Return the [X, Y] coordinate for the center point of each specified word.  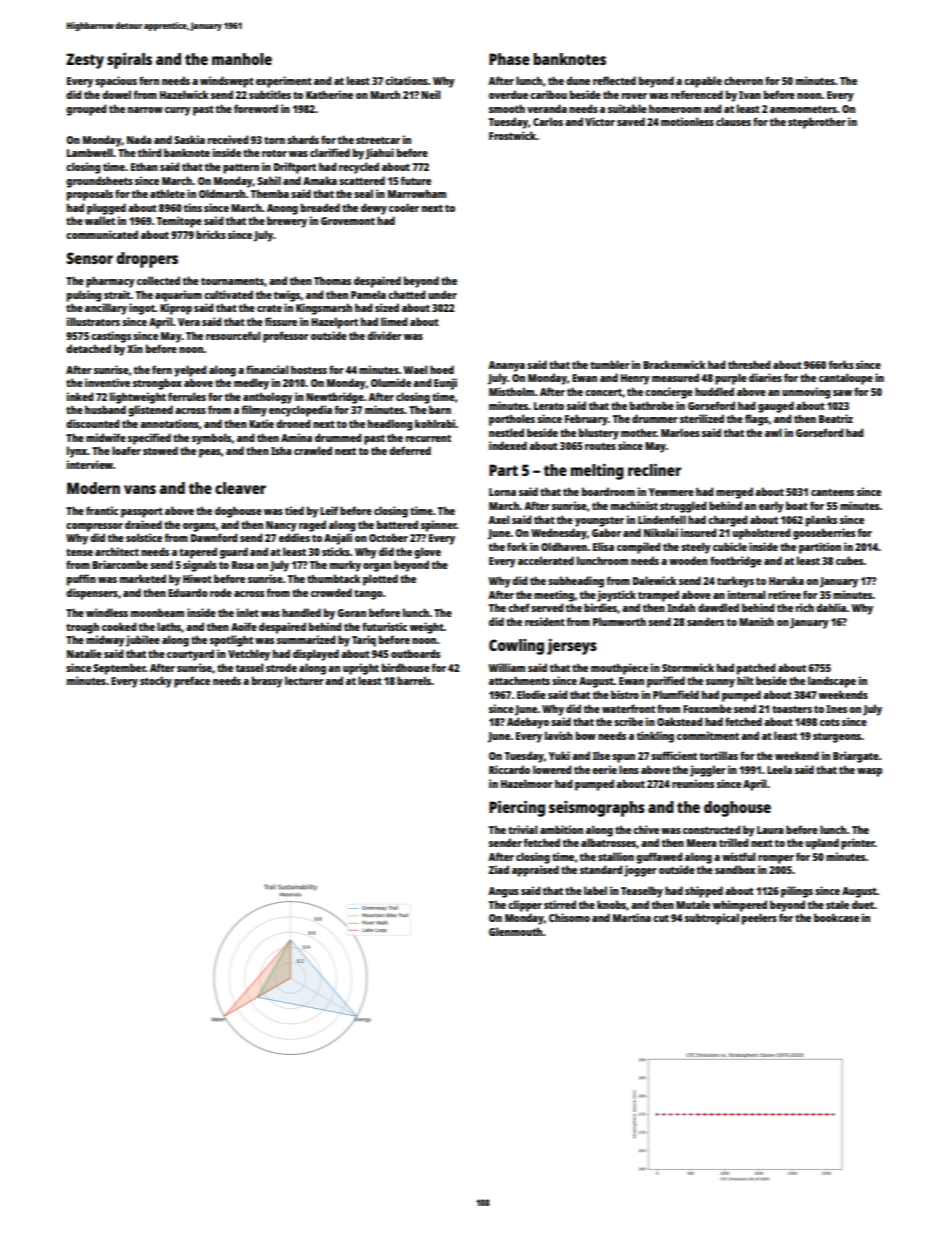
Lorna [502, 492]
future [416, 180]
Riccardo [509, 769]
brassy [267, 682]
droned [293, 423]
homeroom [675, 108]
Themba [270, 193]
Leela [779, 769]
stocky [156, 682]
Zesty [85, 61]
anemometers [803, 109]
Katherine [329, 94]
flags [756, 420]
